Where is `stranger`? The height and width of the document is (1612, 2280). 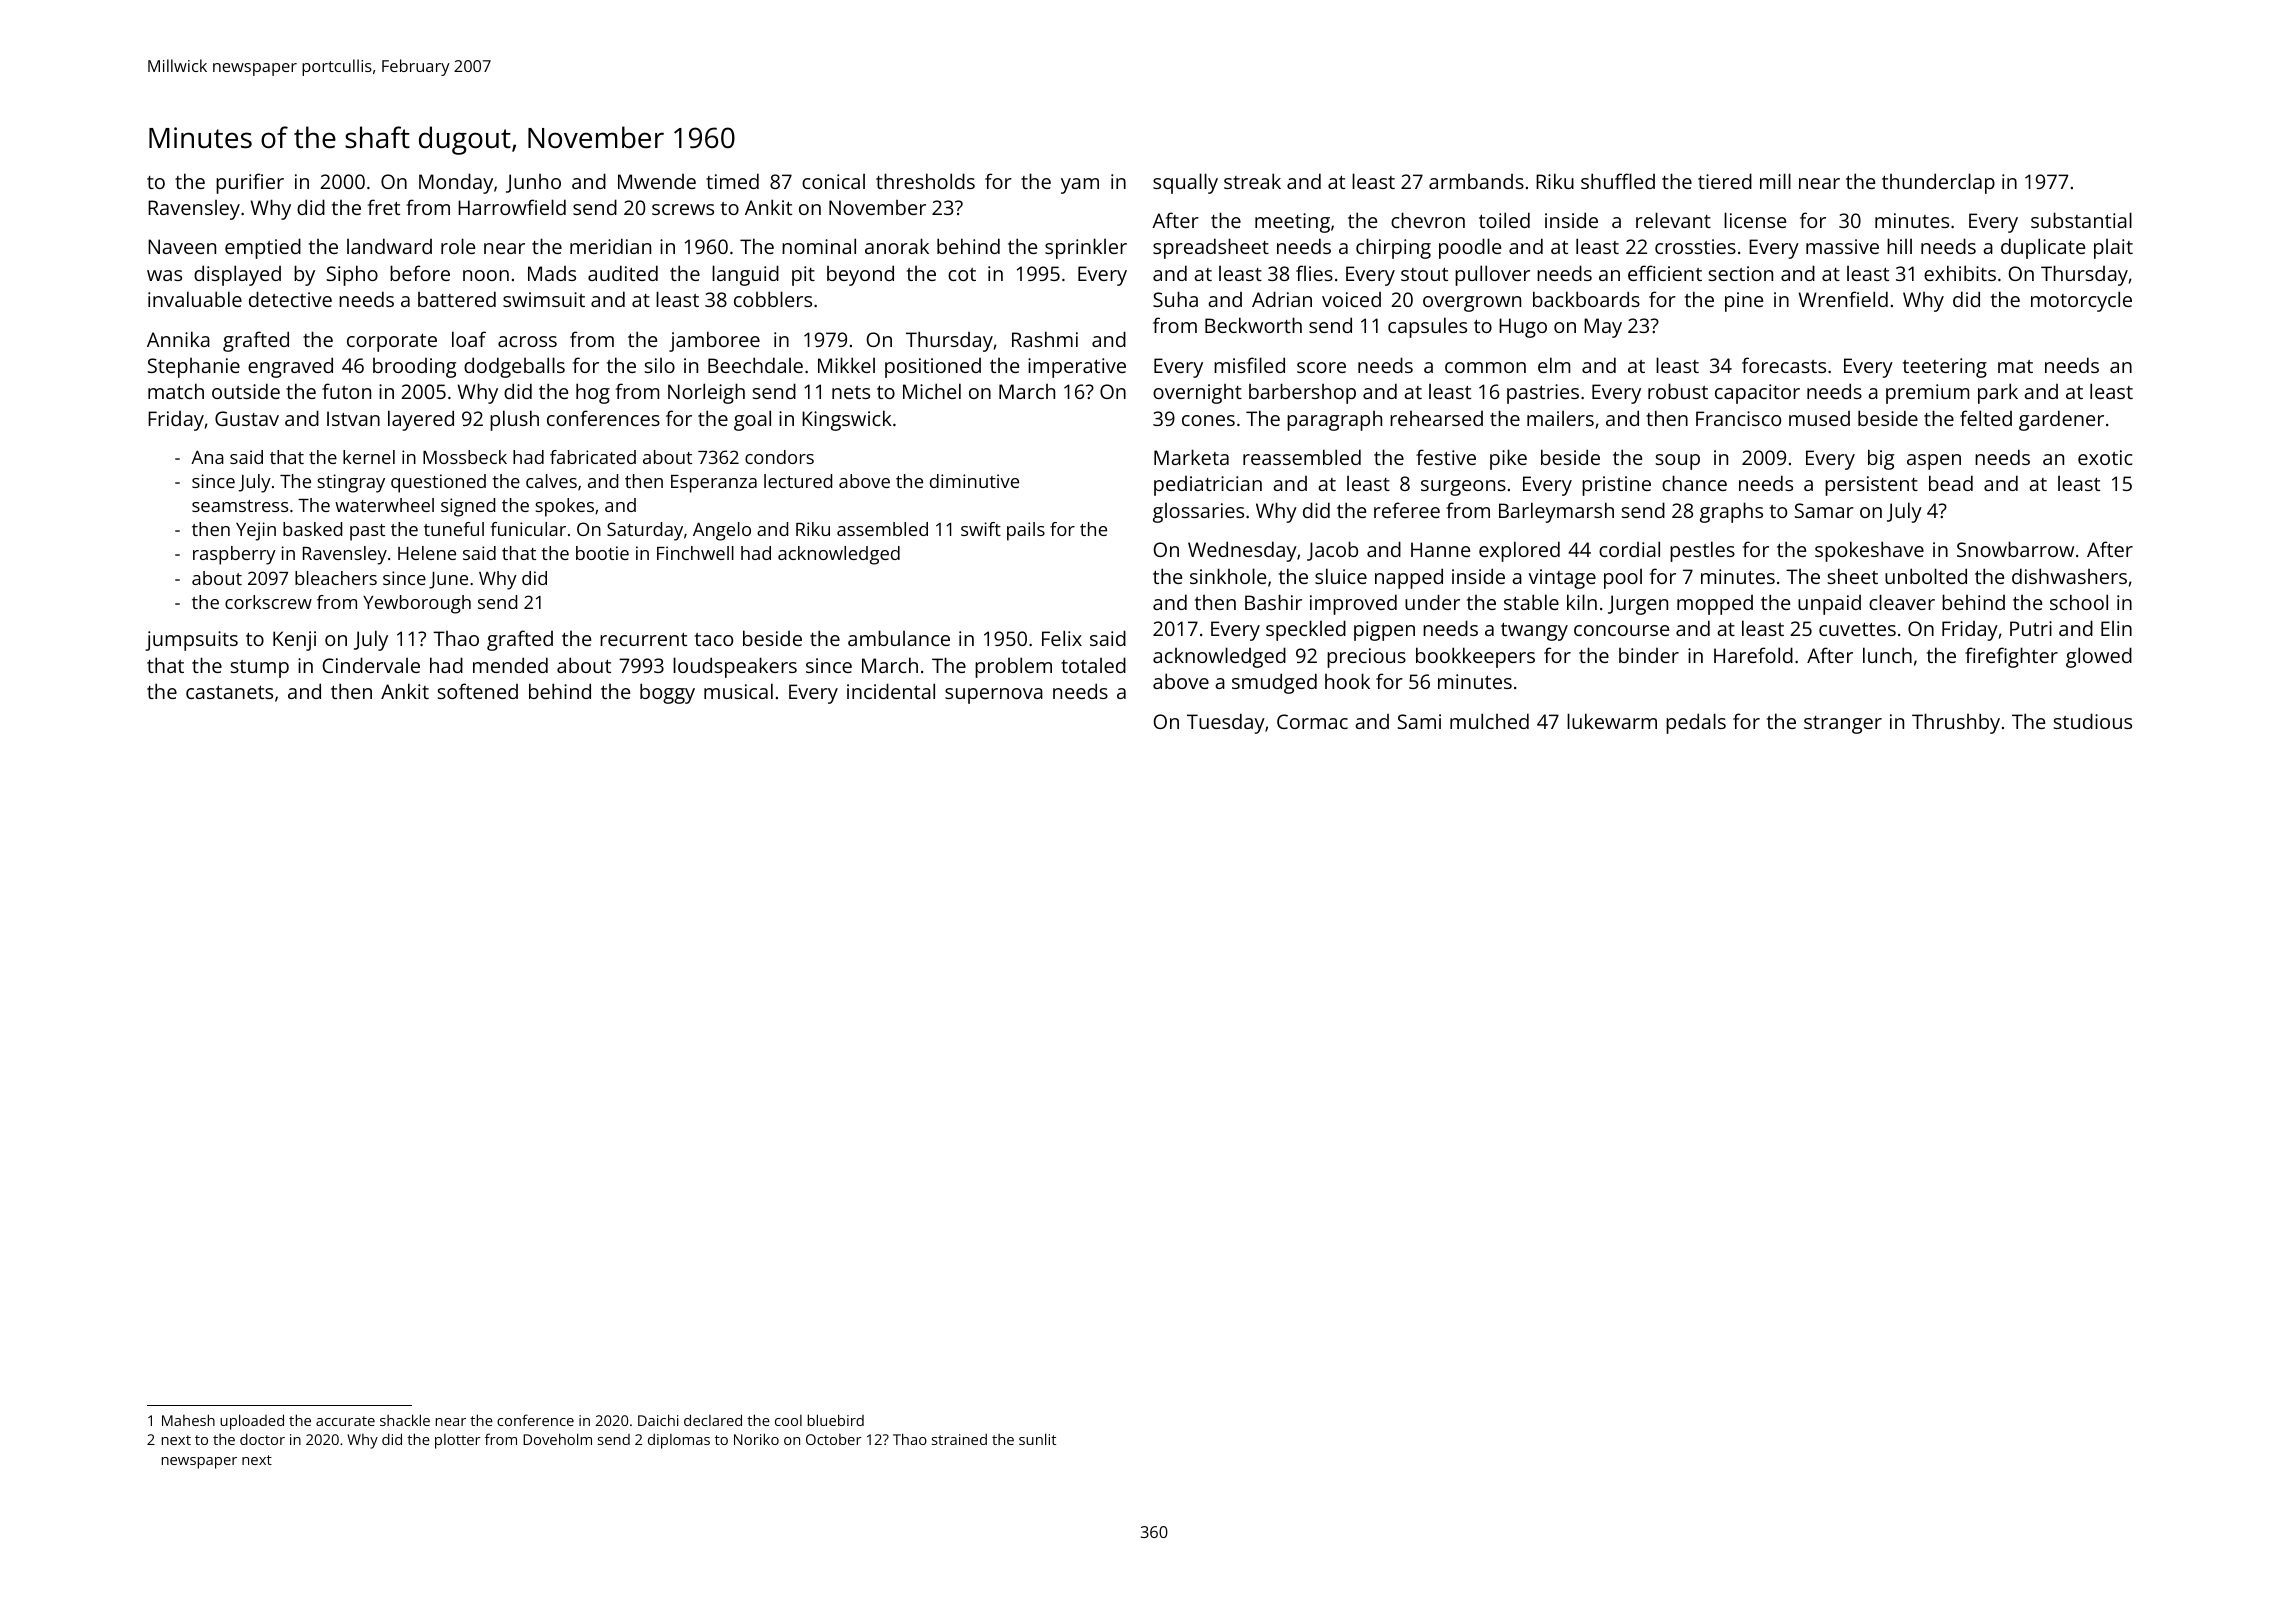 stranger is located at coordinates (1843, 725).
